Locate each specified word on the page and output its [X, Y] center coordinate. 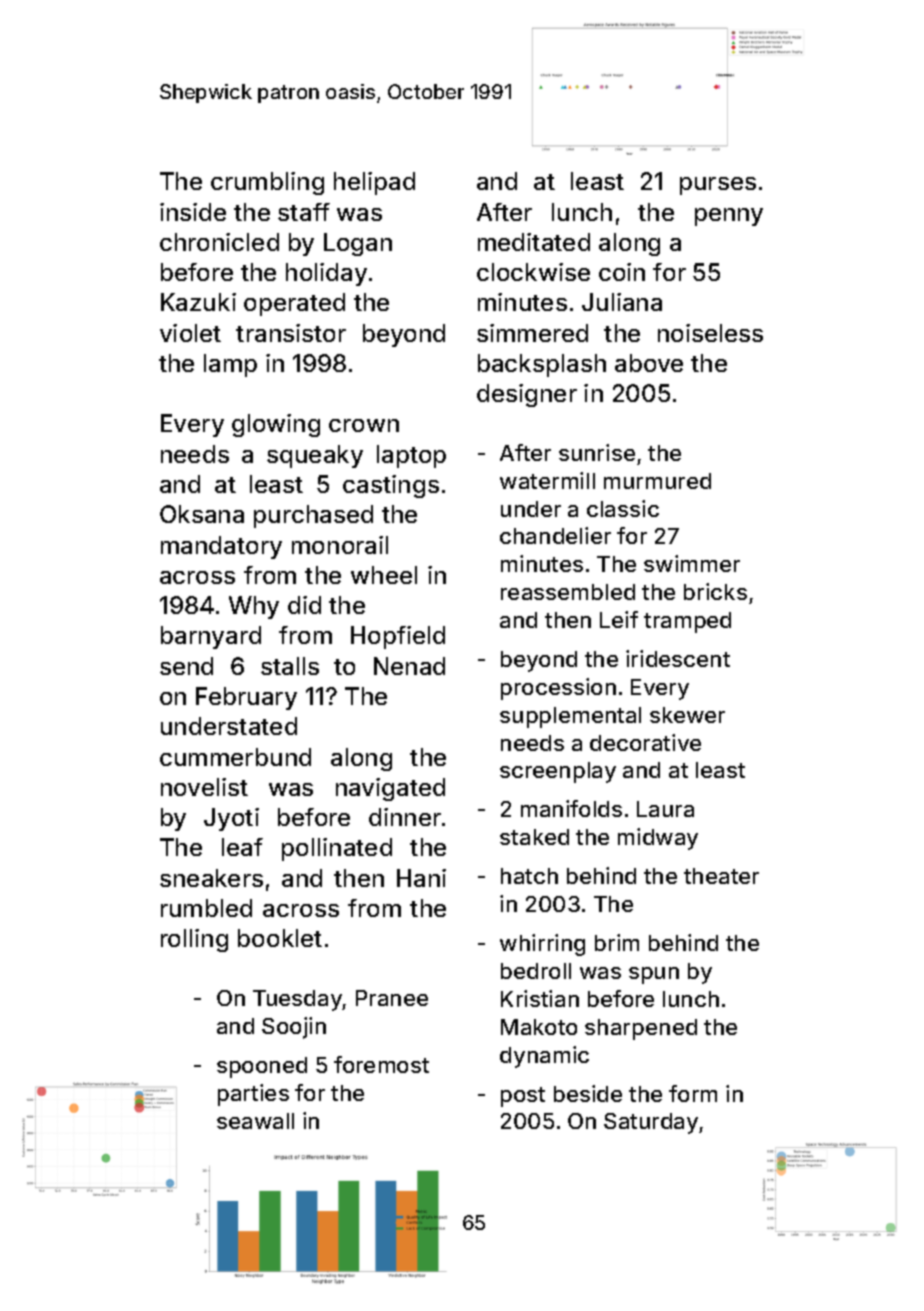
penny [729, 217]
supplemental [570, 717]
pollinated [337, 849]
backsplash [542, 365]
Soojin [294, 1028]
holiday [326, 274]
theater [721, 876]
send [186, 666]
